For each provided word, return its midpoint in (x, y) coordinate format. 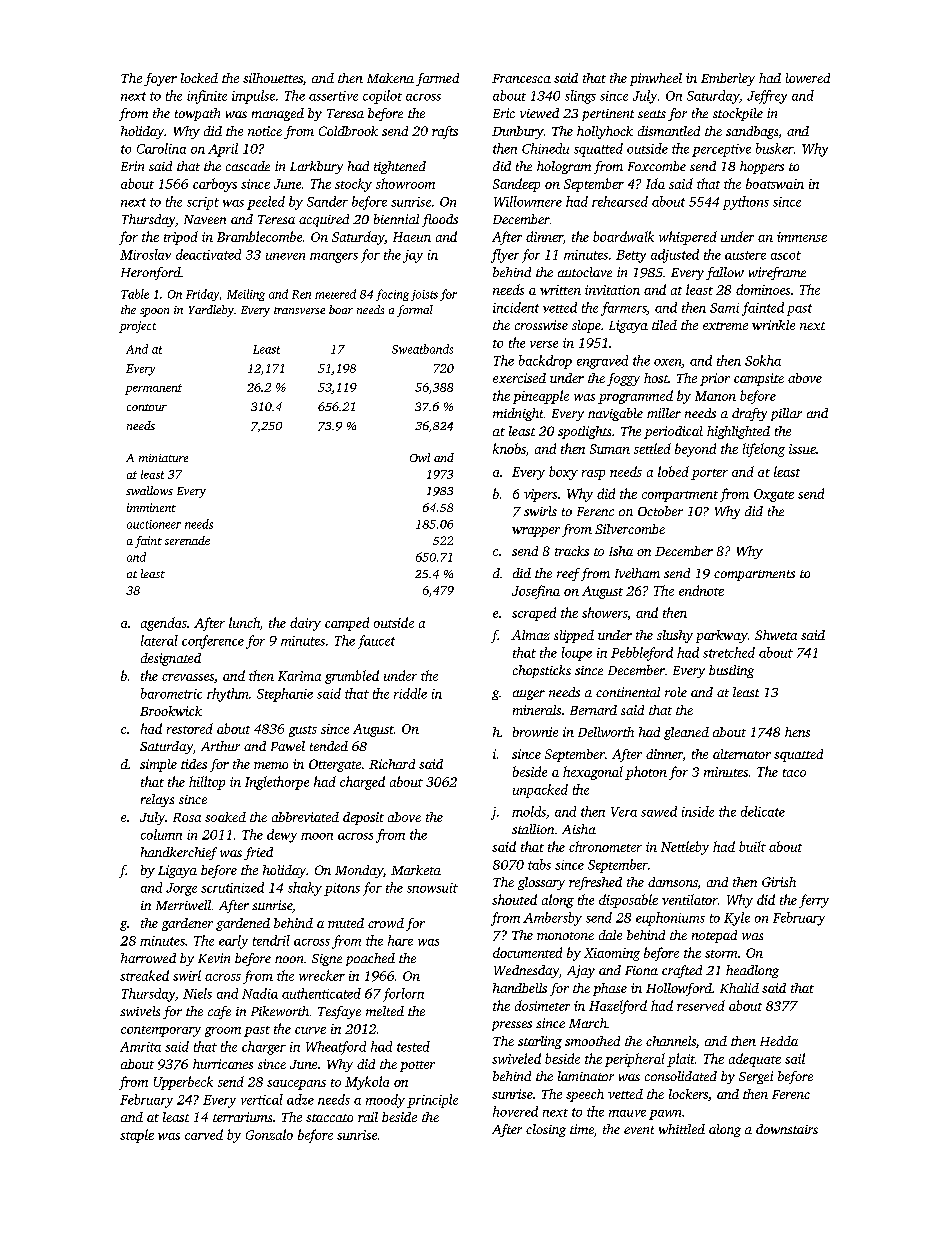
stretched (729, 652)
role (676, 692)
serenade (187, 540)
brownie (535, 732)
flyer (505, 256)
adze (300, 1099)
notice (265, 131)
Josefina (536, 592)
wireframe (777, 273)
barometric (171, 693)
